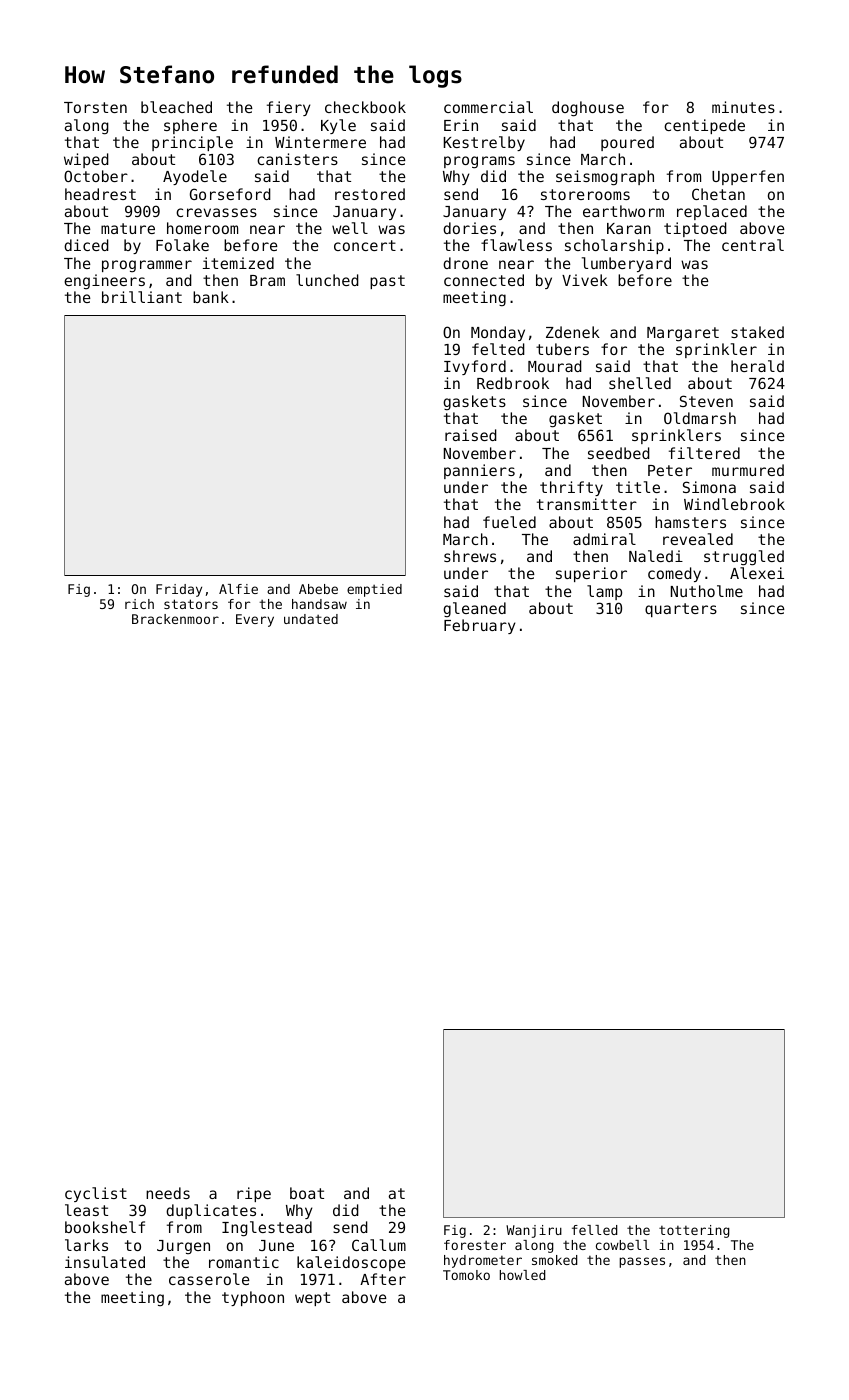  What do you see at coordinates (307, 1193) in the page?
I see `boat` at bounding box center [307, 1193].
